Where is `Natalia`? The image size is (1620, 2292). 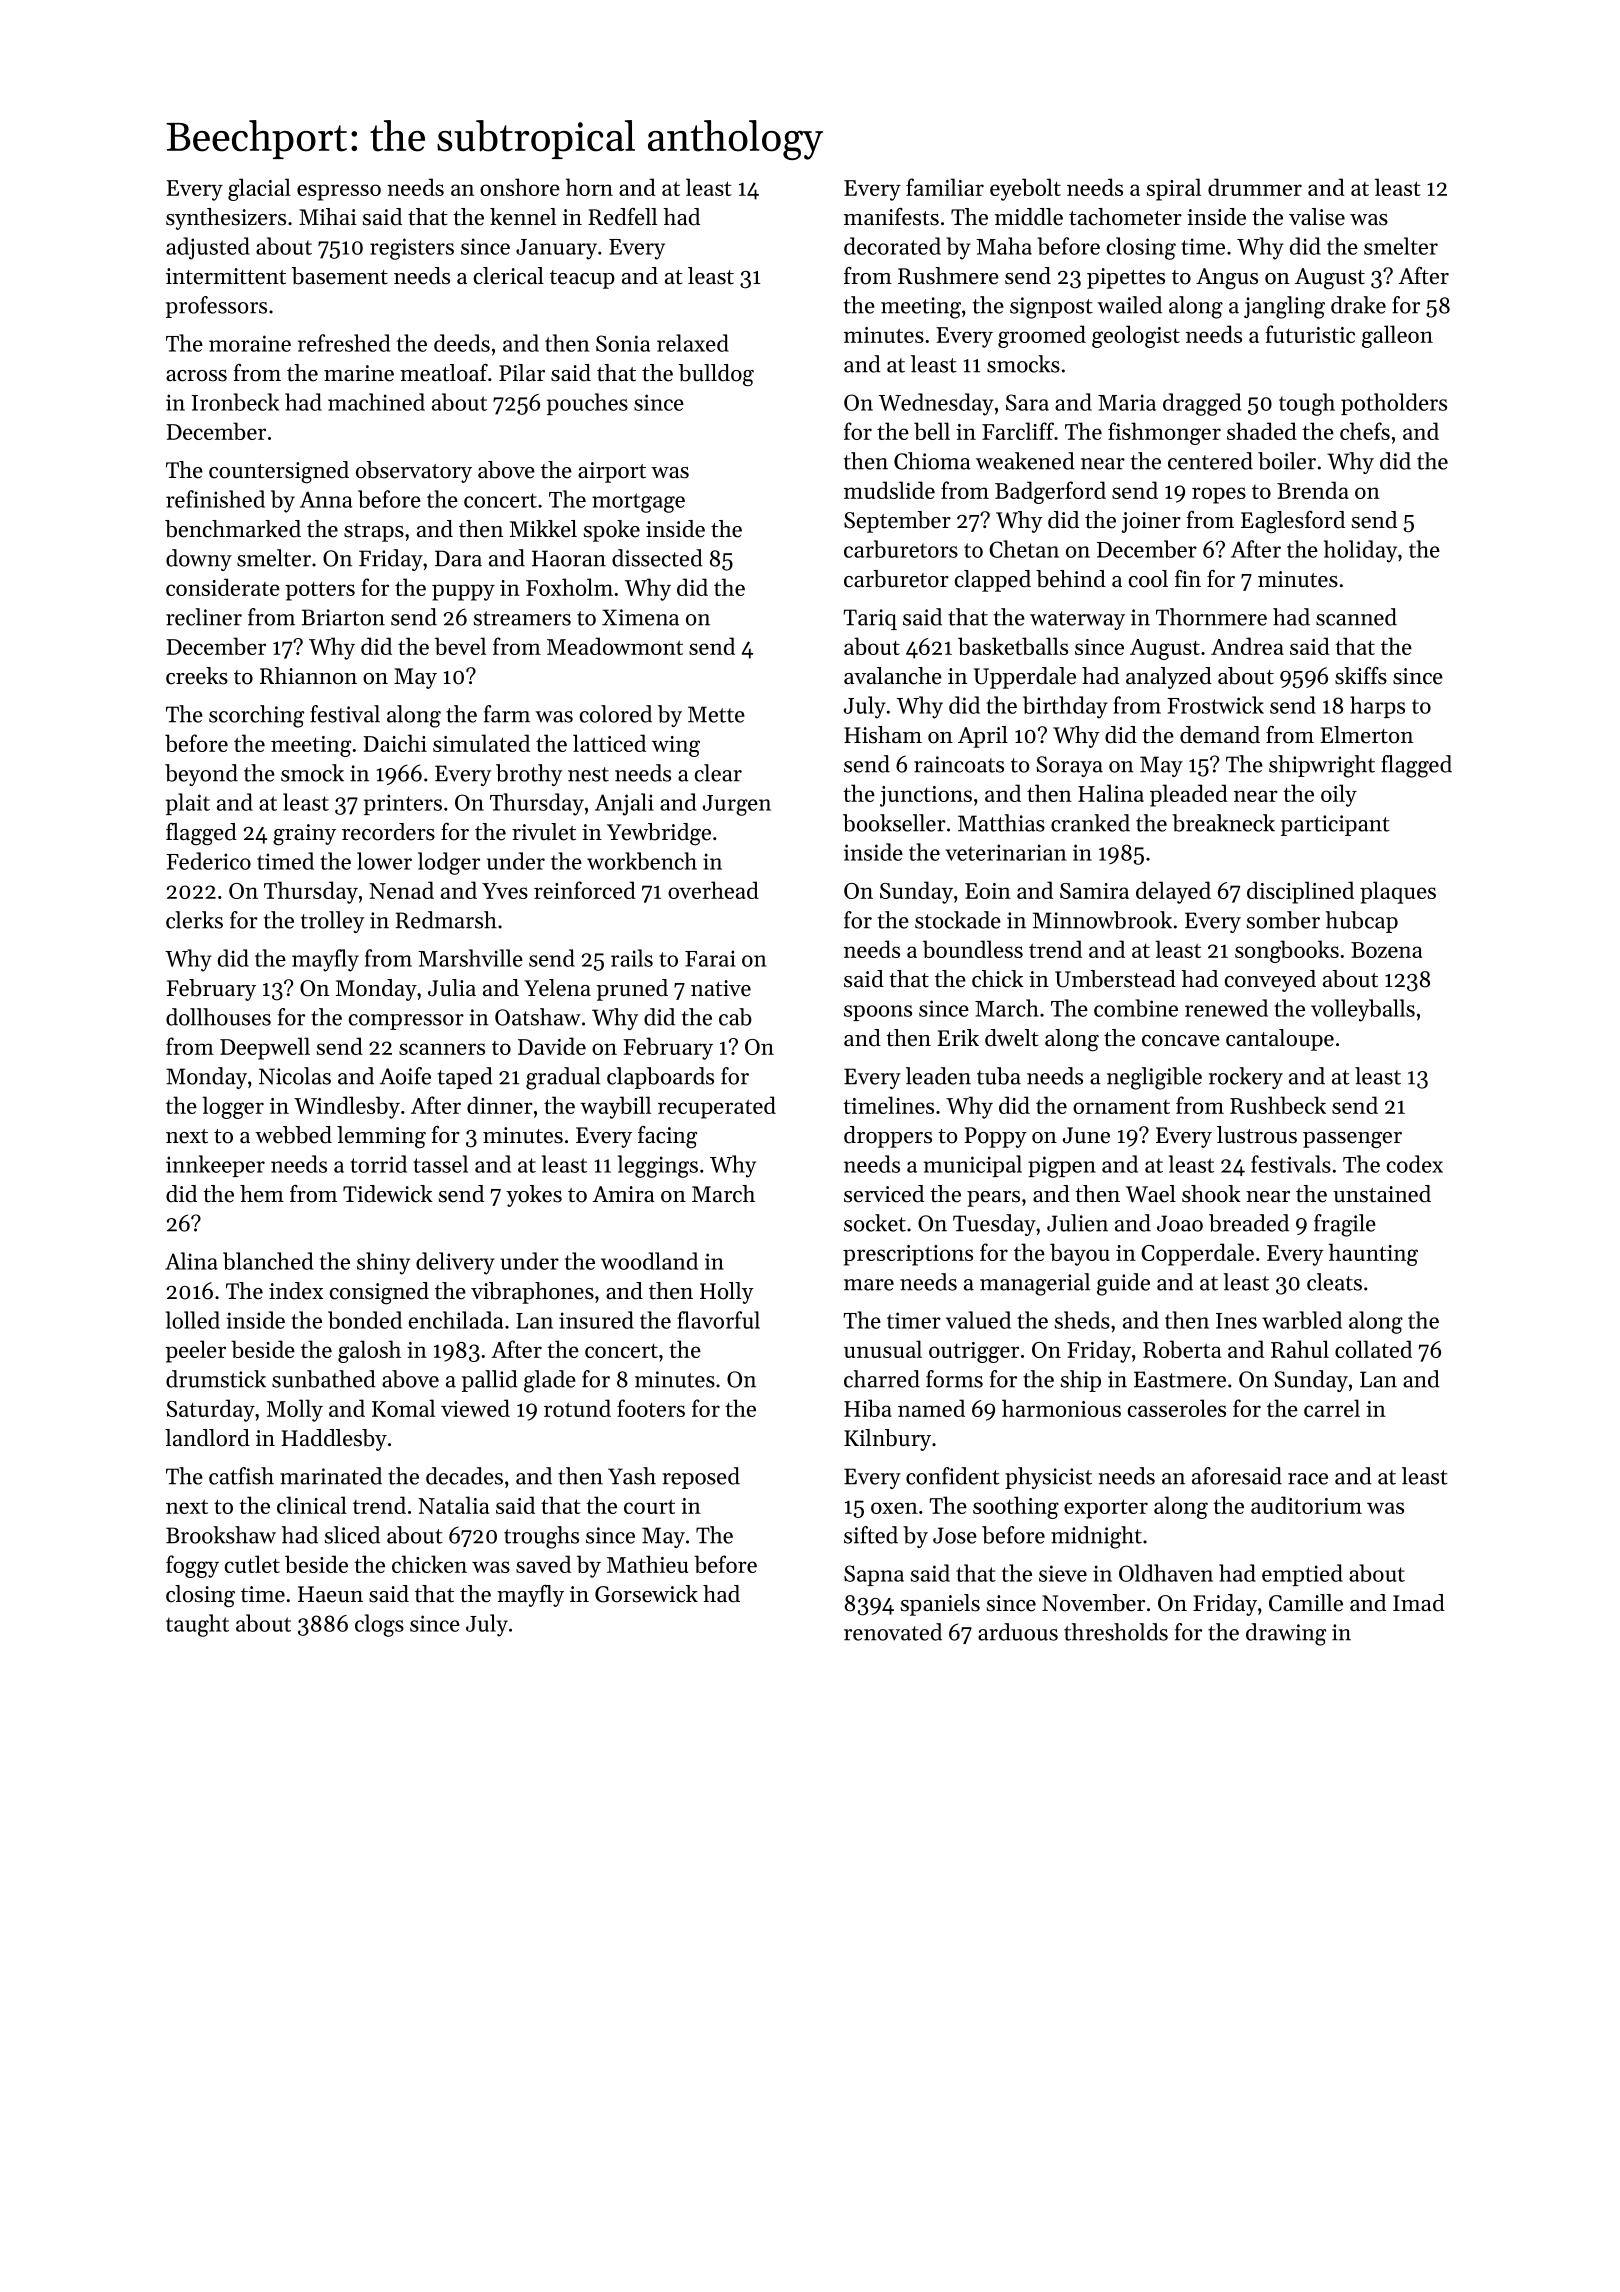
Natalia is located at coordinates (453, 1505).
